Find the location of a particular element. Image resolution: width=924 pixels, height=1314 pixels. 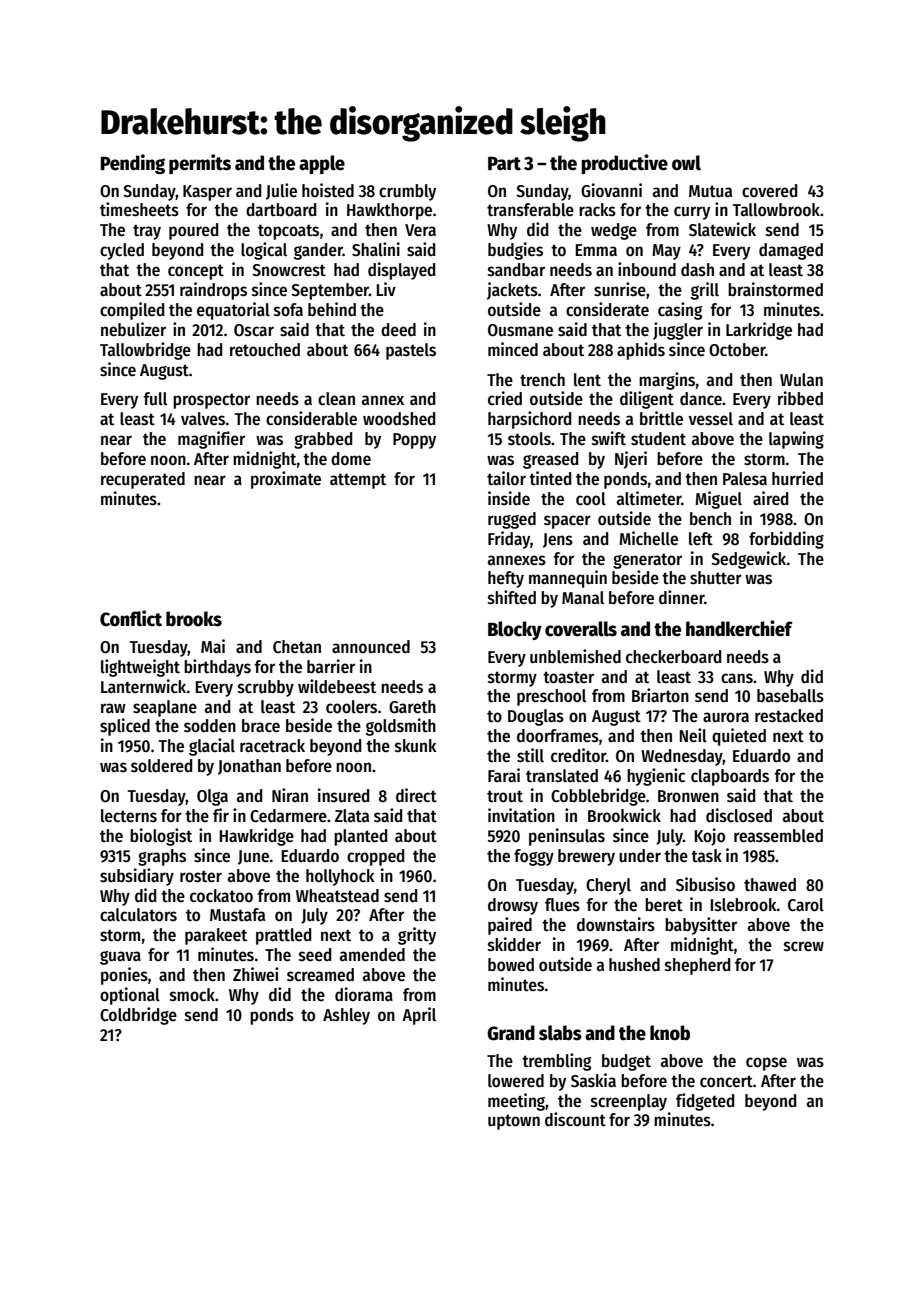

Pending is located at coordinates (133, 164).
